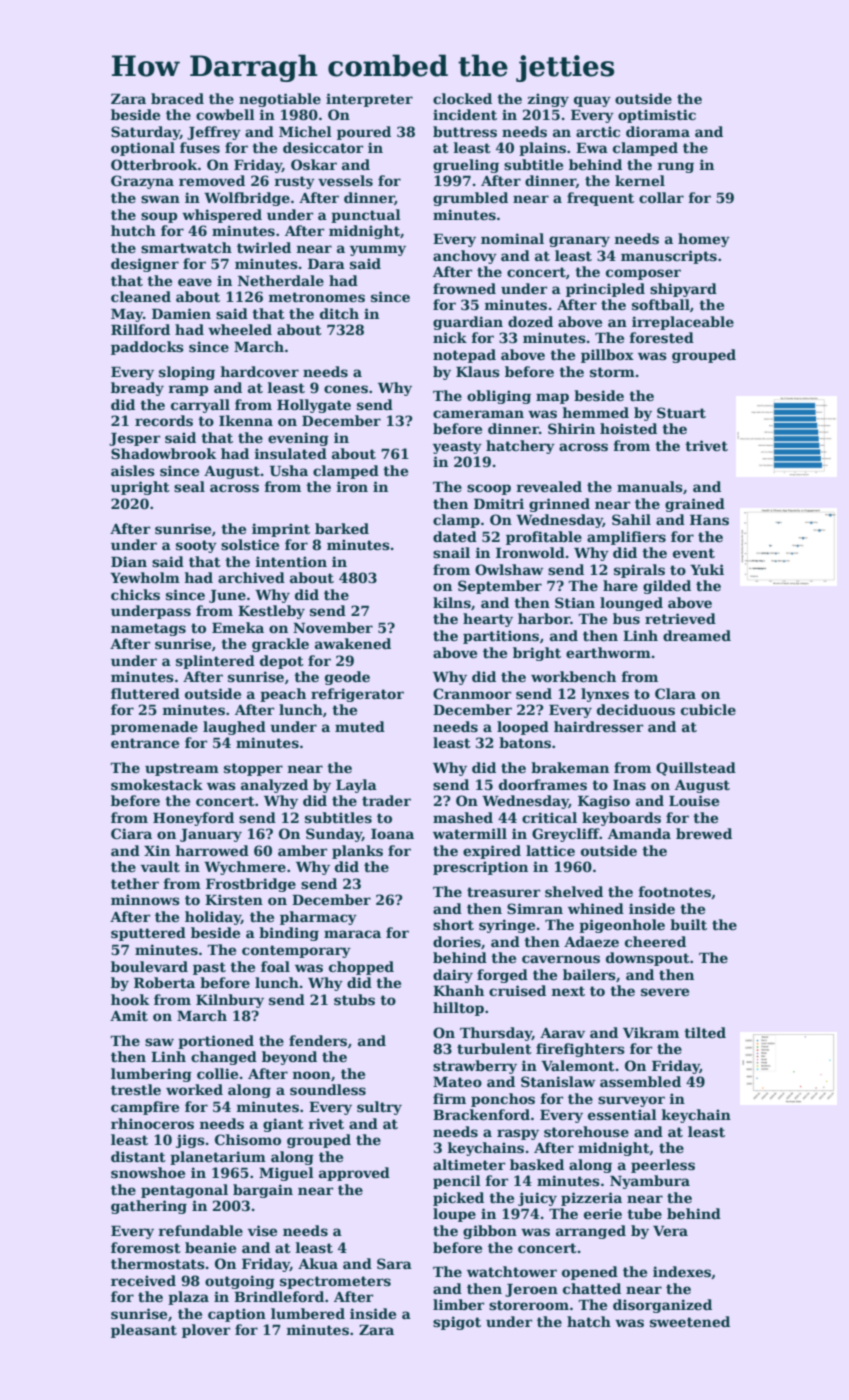 This screenshot has height=1400, width=849. What do you see at coordinates (472, 693) in the screenshot?
I see `Cranmoor` at bounding box center [472, 693].
